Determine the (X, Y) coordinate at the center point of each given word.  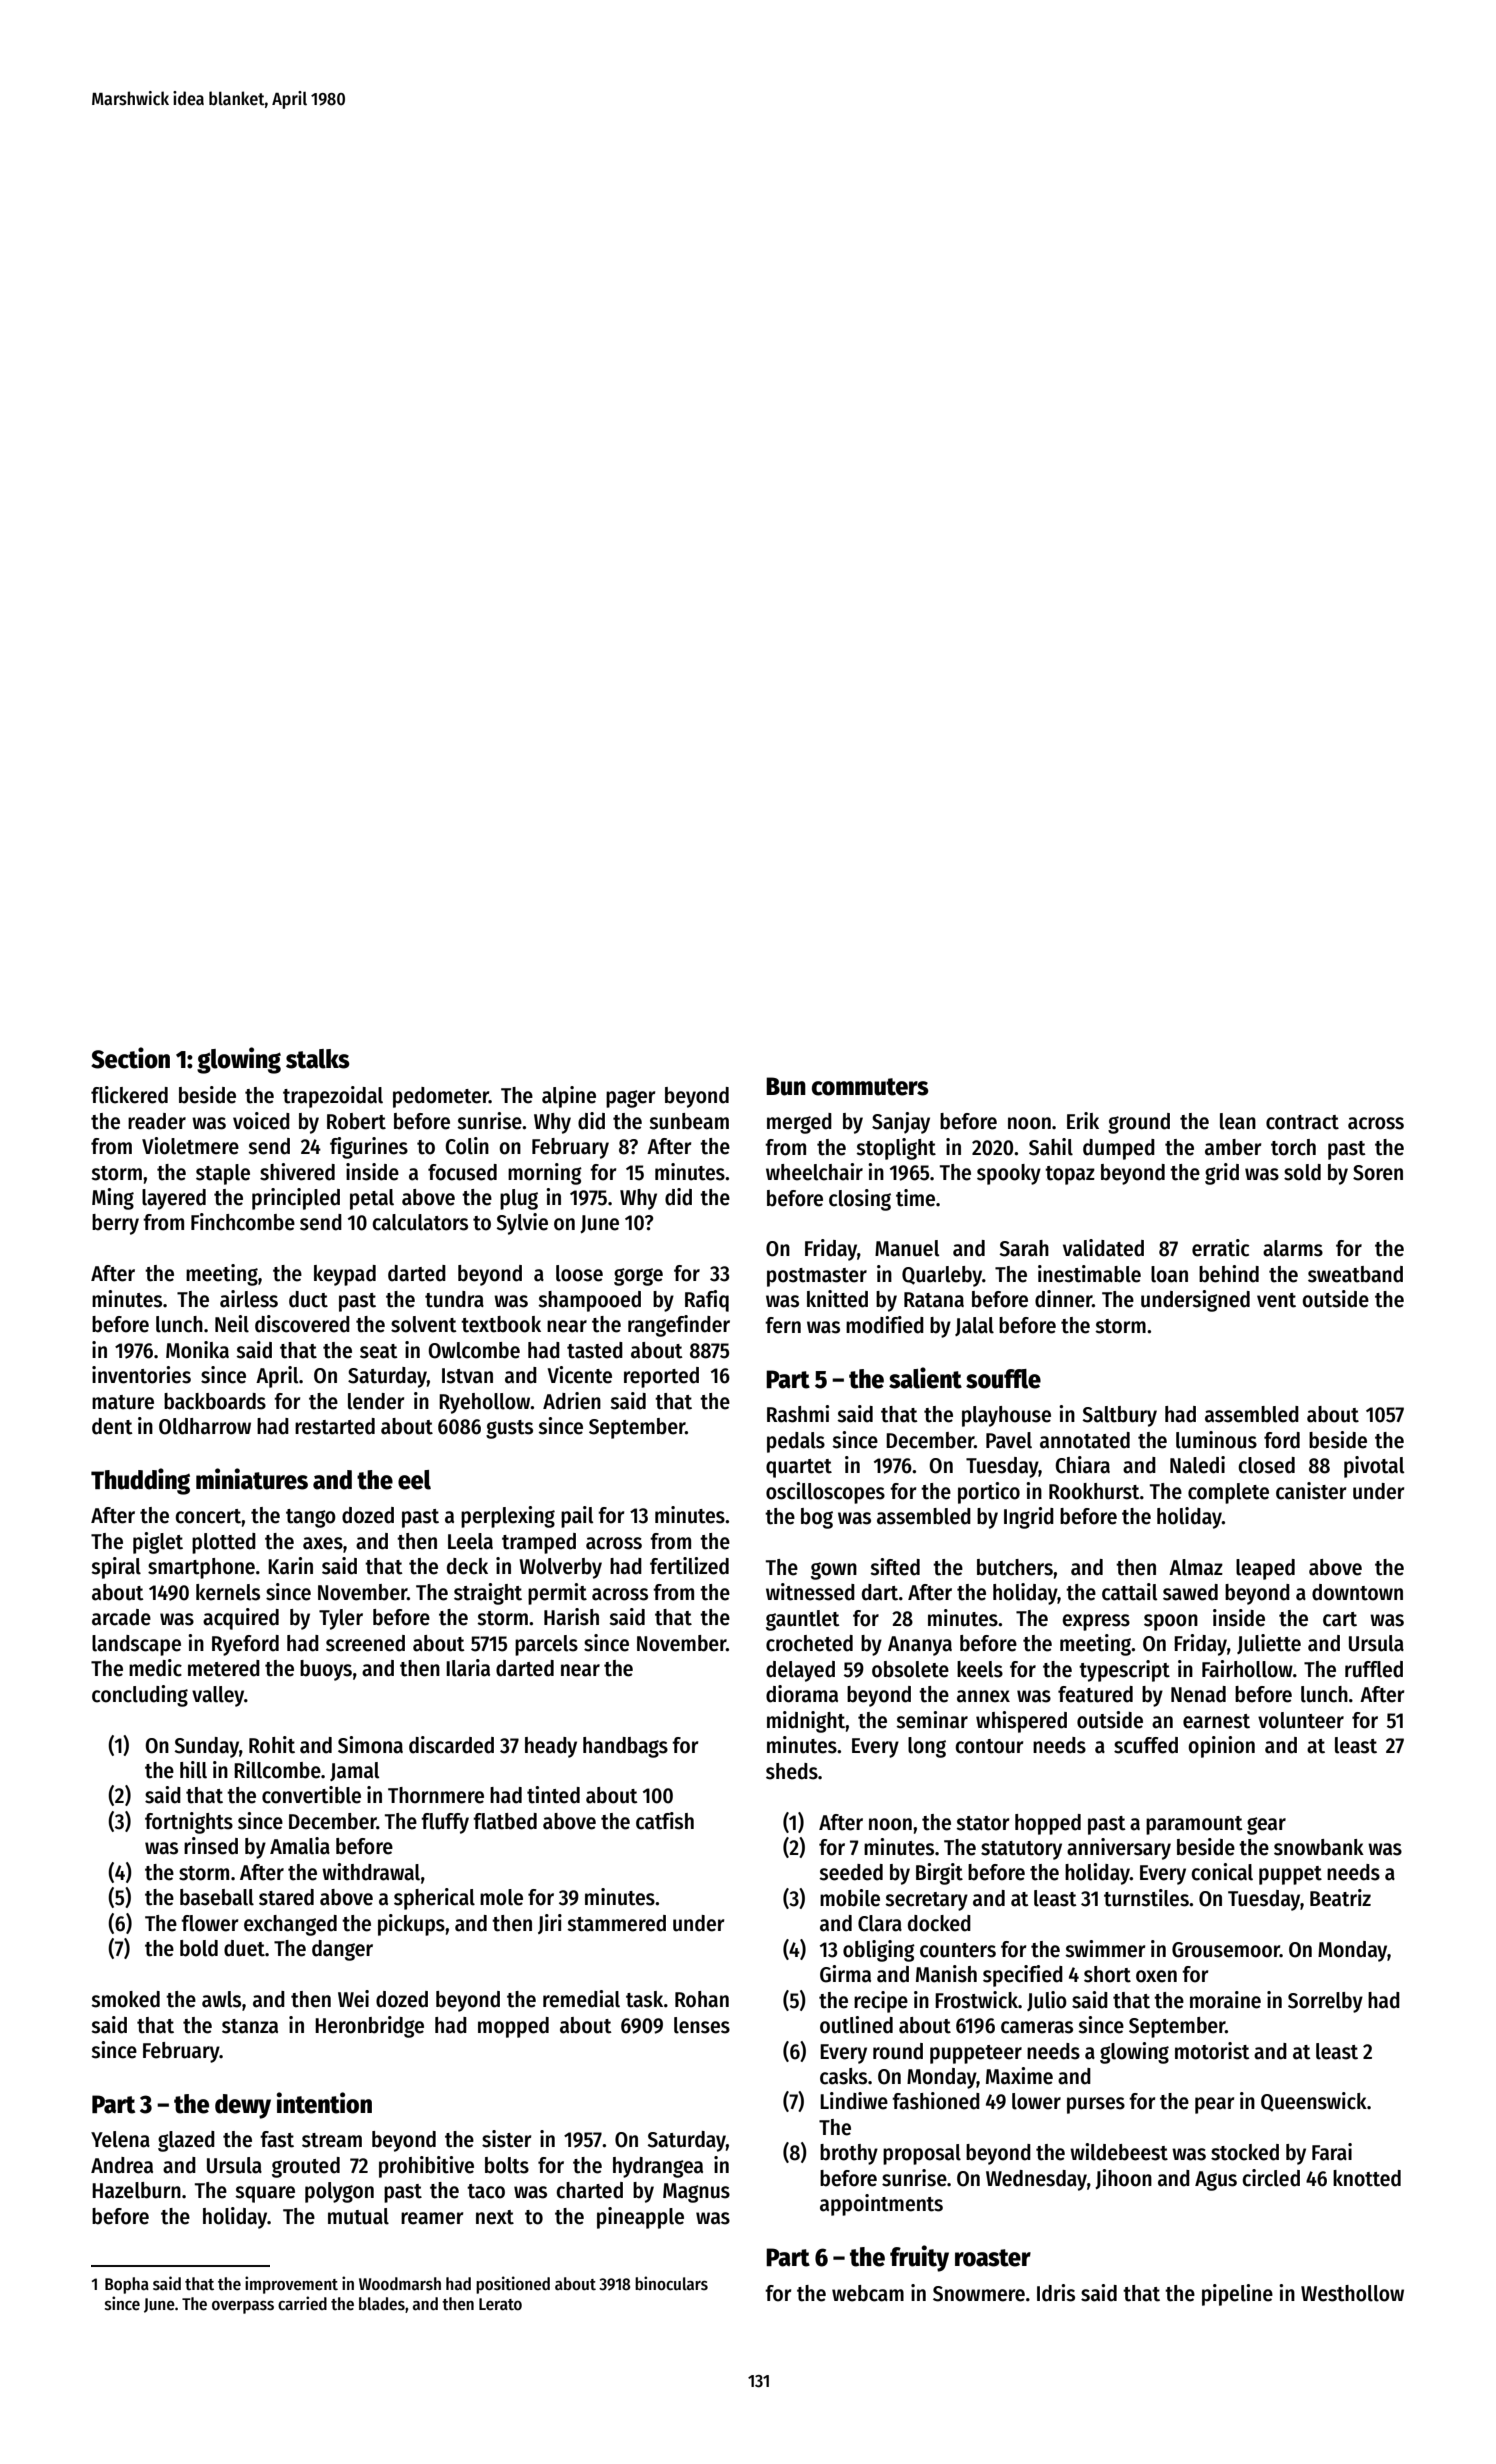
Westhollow (1352, 2293)
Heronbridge (369, 2027)
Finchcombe (243, 1222)
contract (1302, 1122)
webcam (868, 2293)
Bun (786, 1086)
